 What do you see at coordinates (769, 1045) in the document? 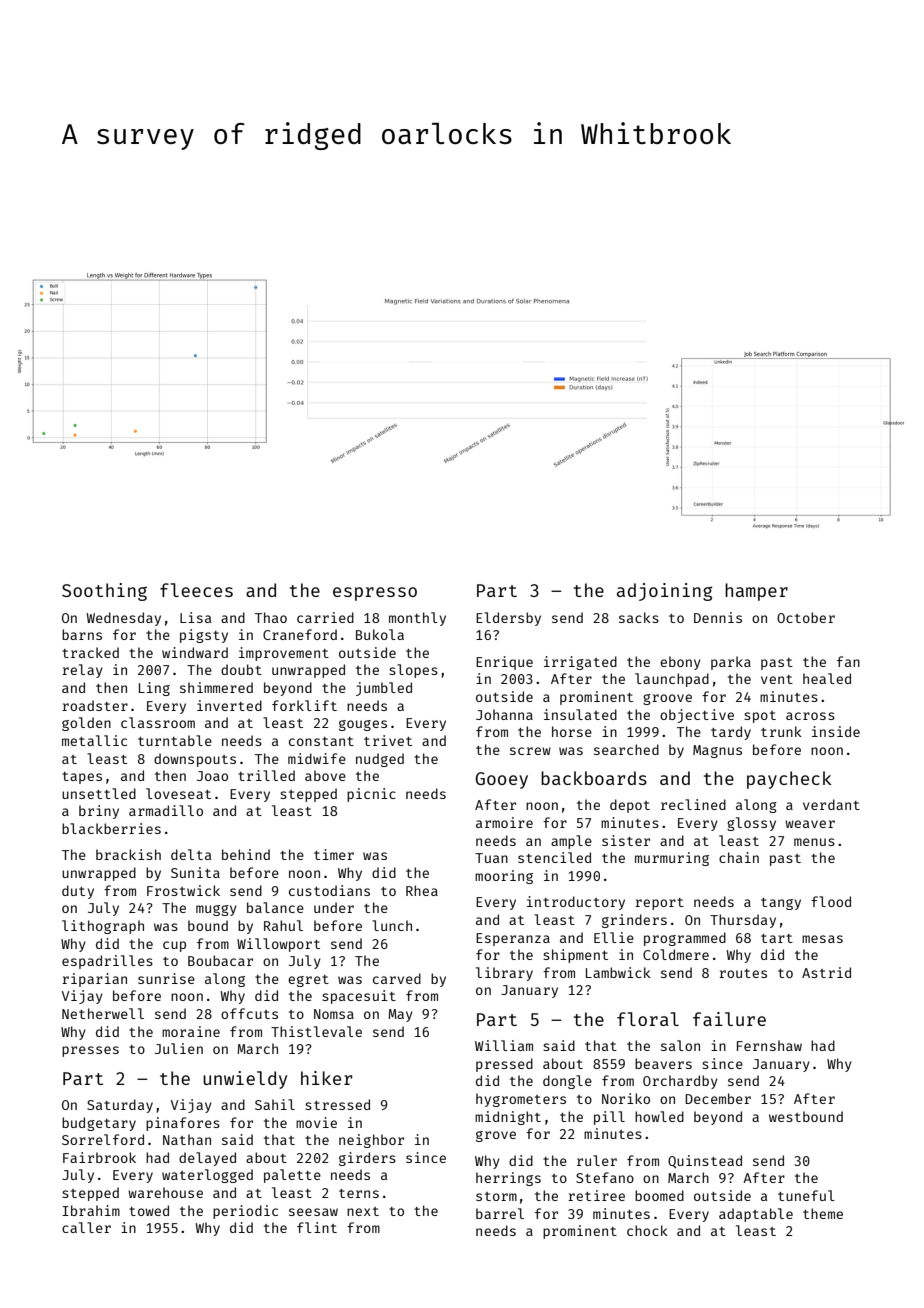
I see `Fernshaw` at bounding box center [769, 1045].
